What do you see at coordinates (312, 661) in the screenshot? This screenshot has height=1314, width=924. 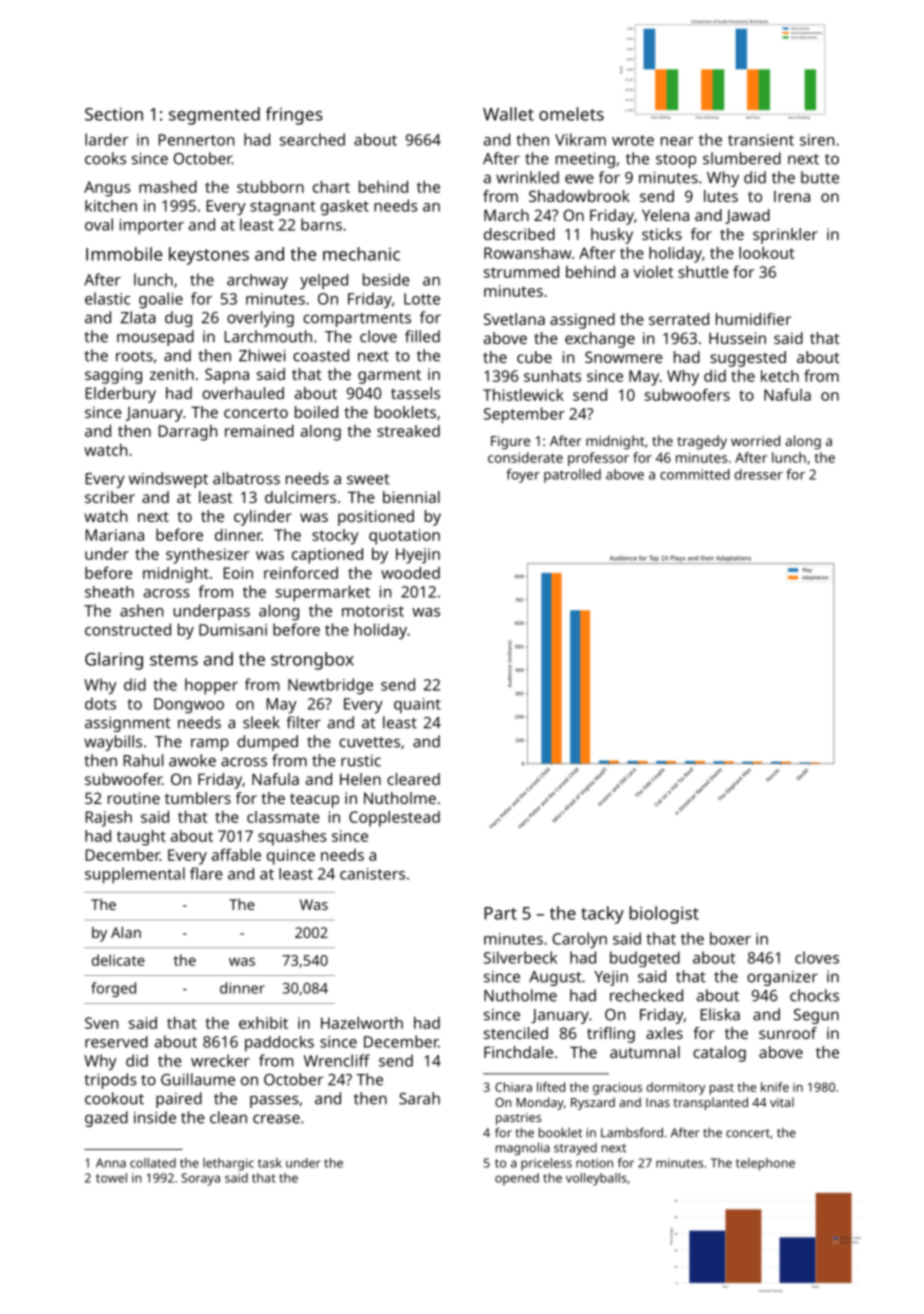 I see `strongbox` at bounding box center [312, 661].
